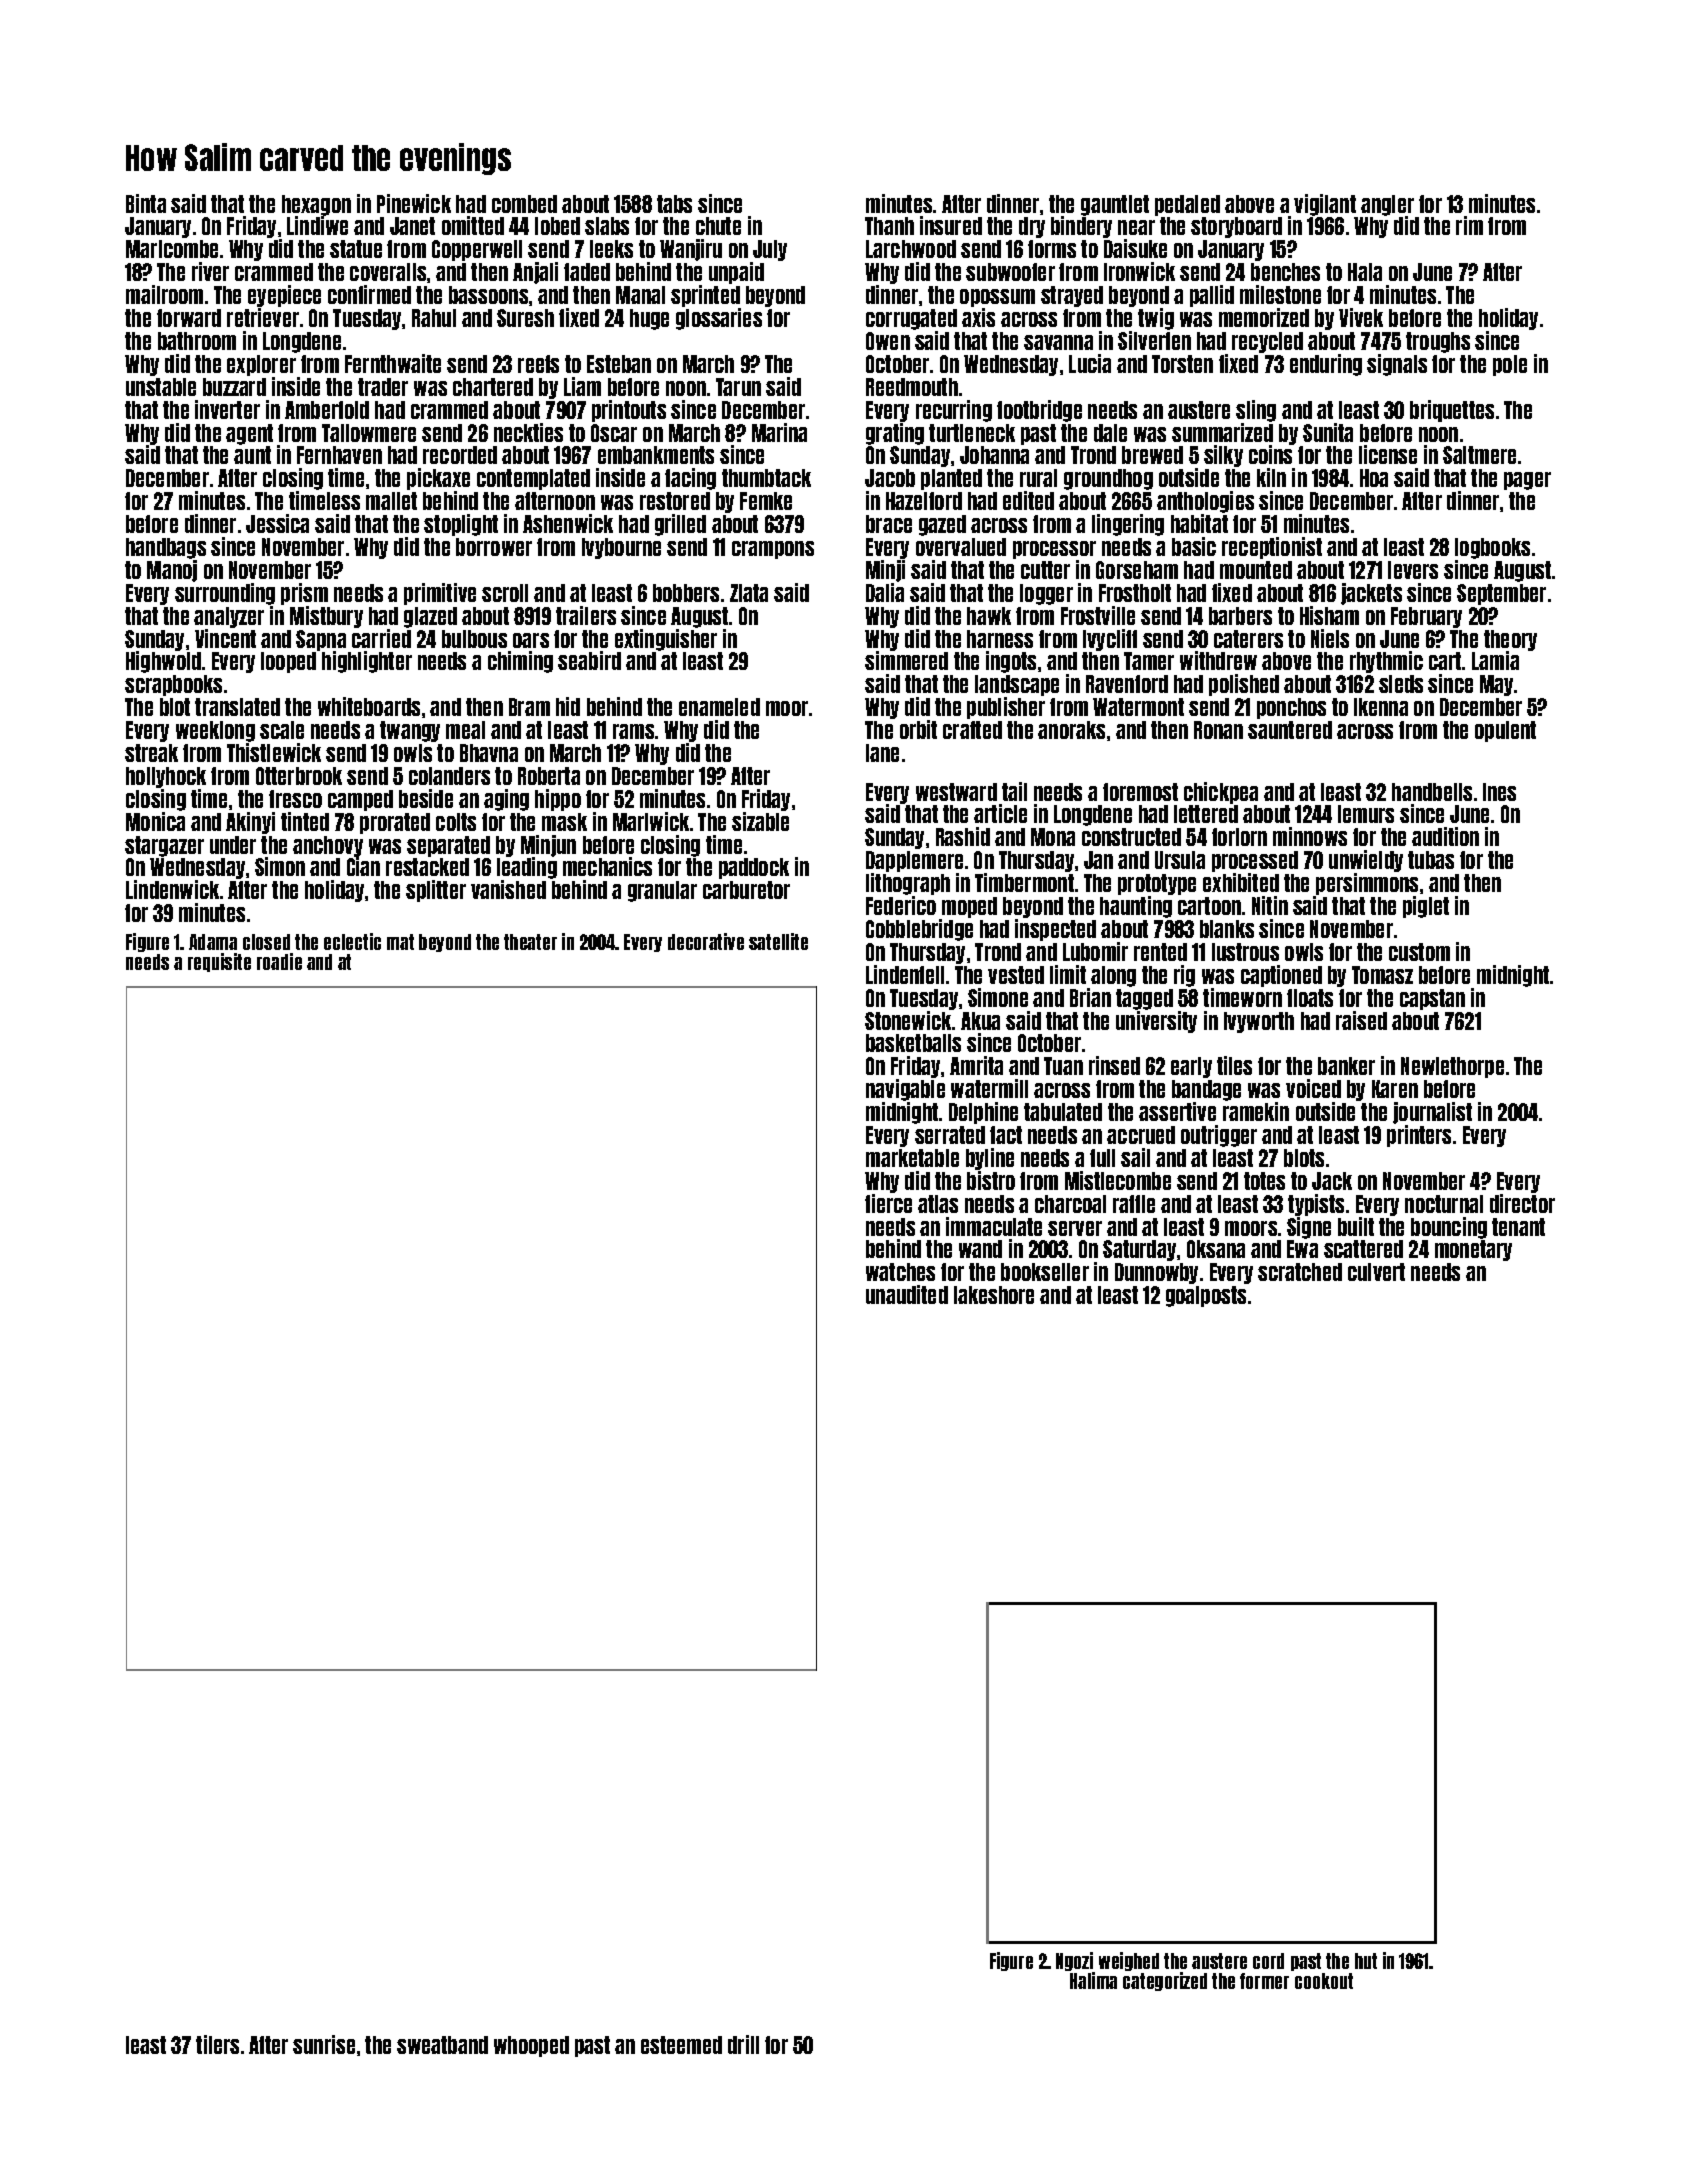 The width and height of the screenshot is (1683, 2178). What do you see at coordinates (164, 294) in the screenshot?
I see `mailroom` at bounding box center [164, 294].
